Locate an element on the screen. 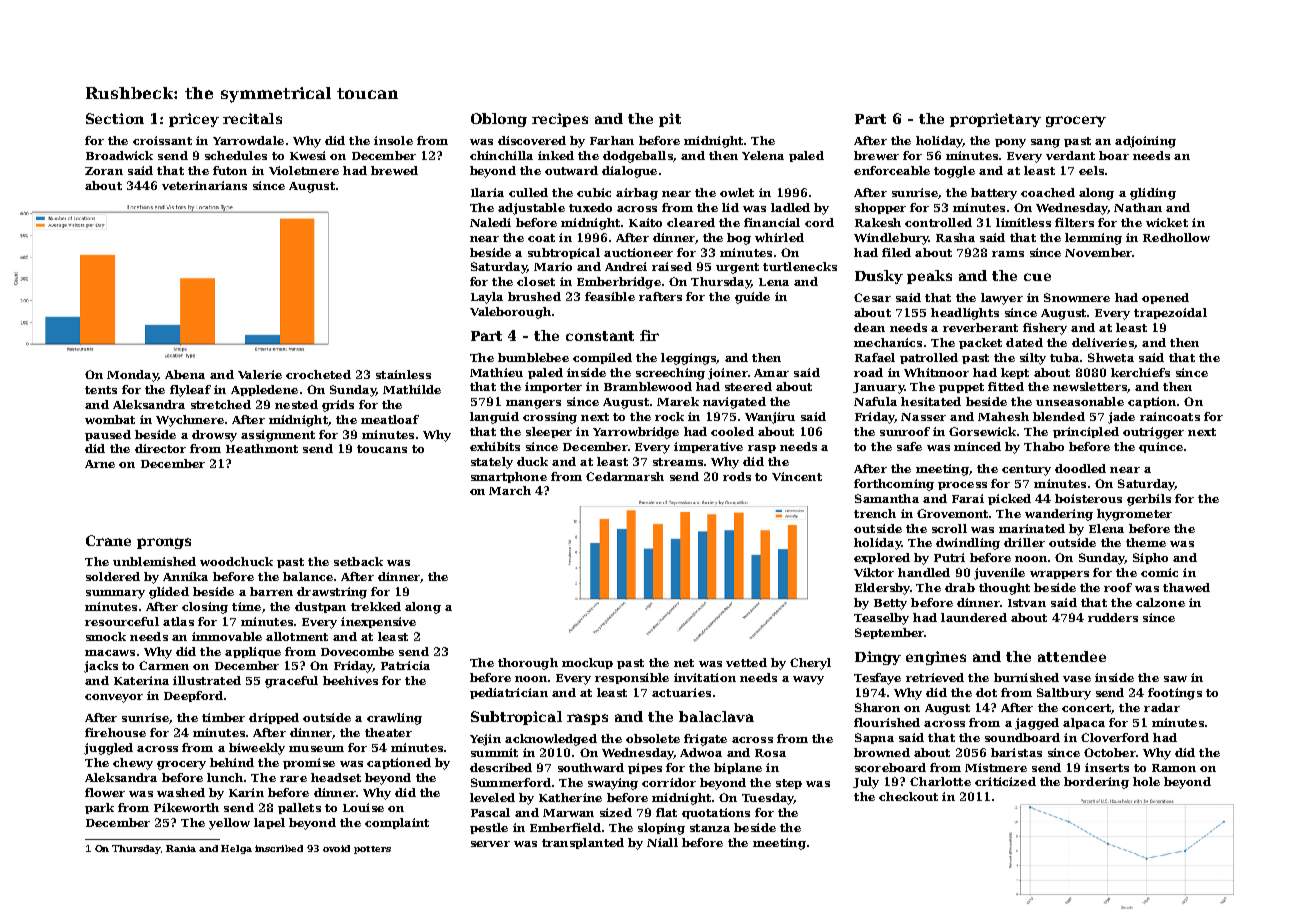 The image size is (1308, 924). compiled is located at coordinates (602, 358).
